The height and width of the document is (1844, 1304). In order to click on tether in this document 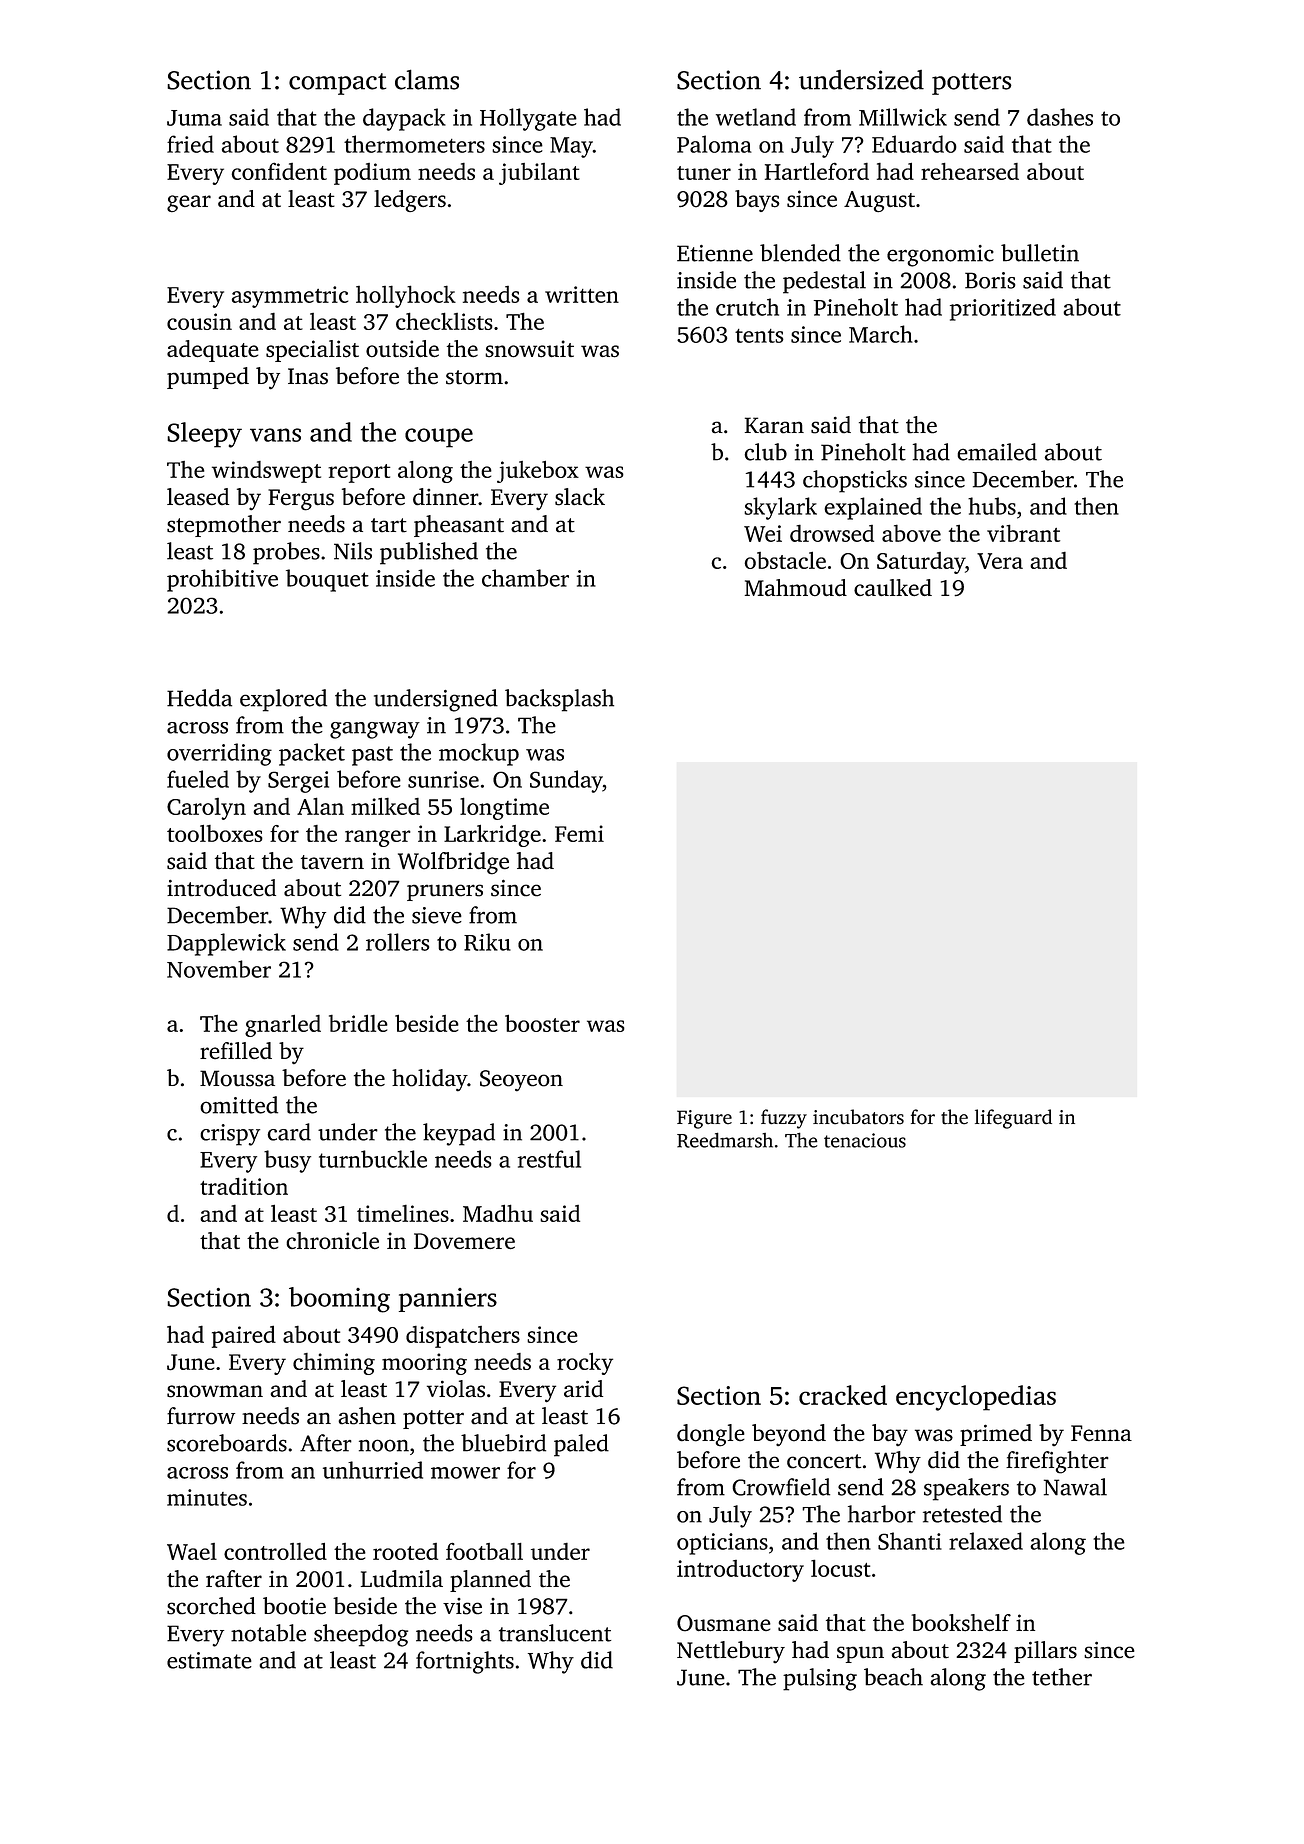, I will do `click(1062, 1677)`.
